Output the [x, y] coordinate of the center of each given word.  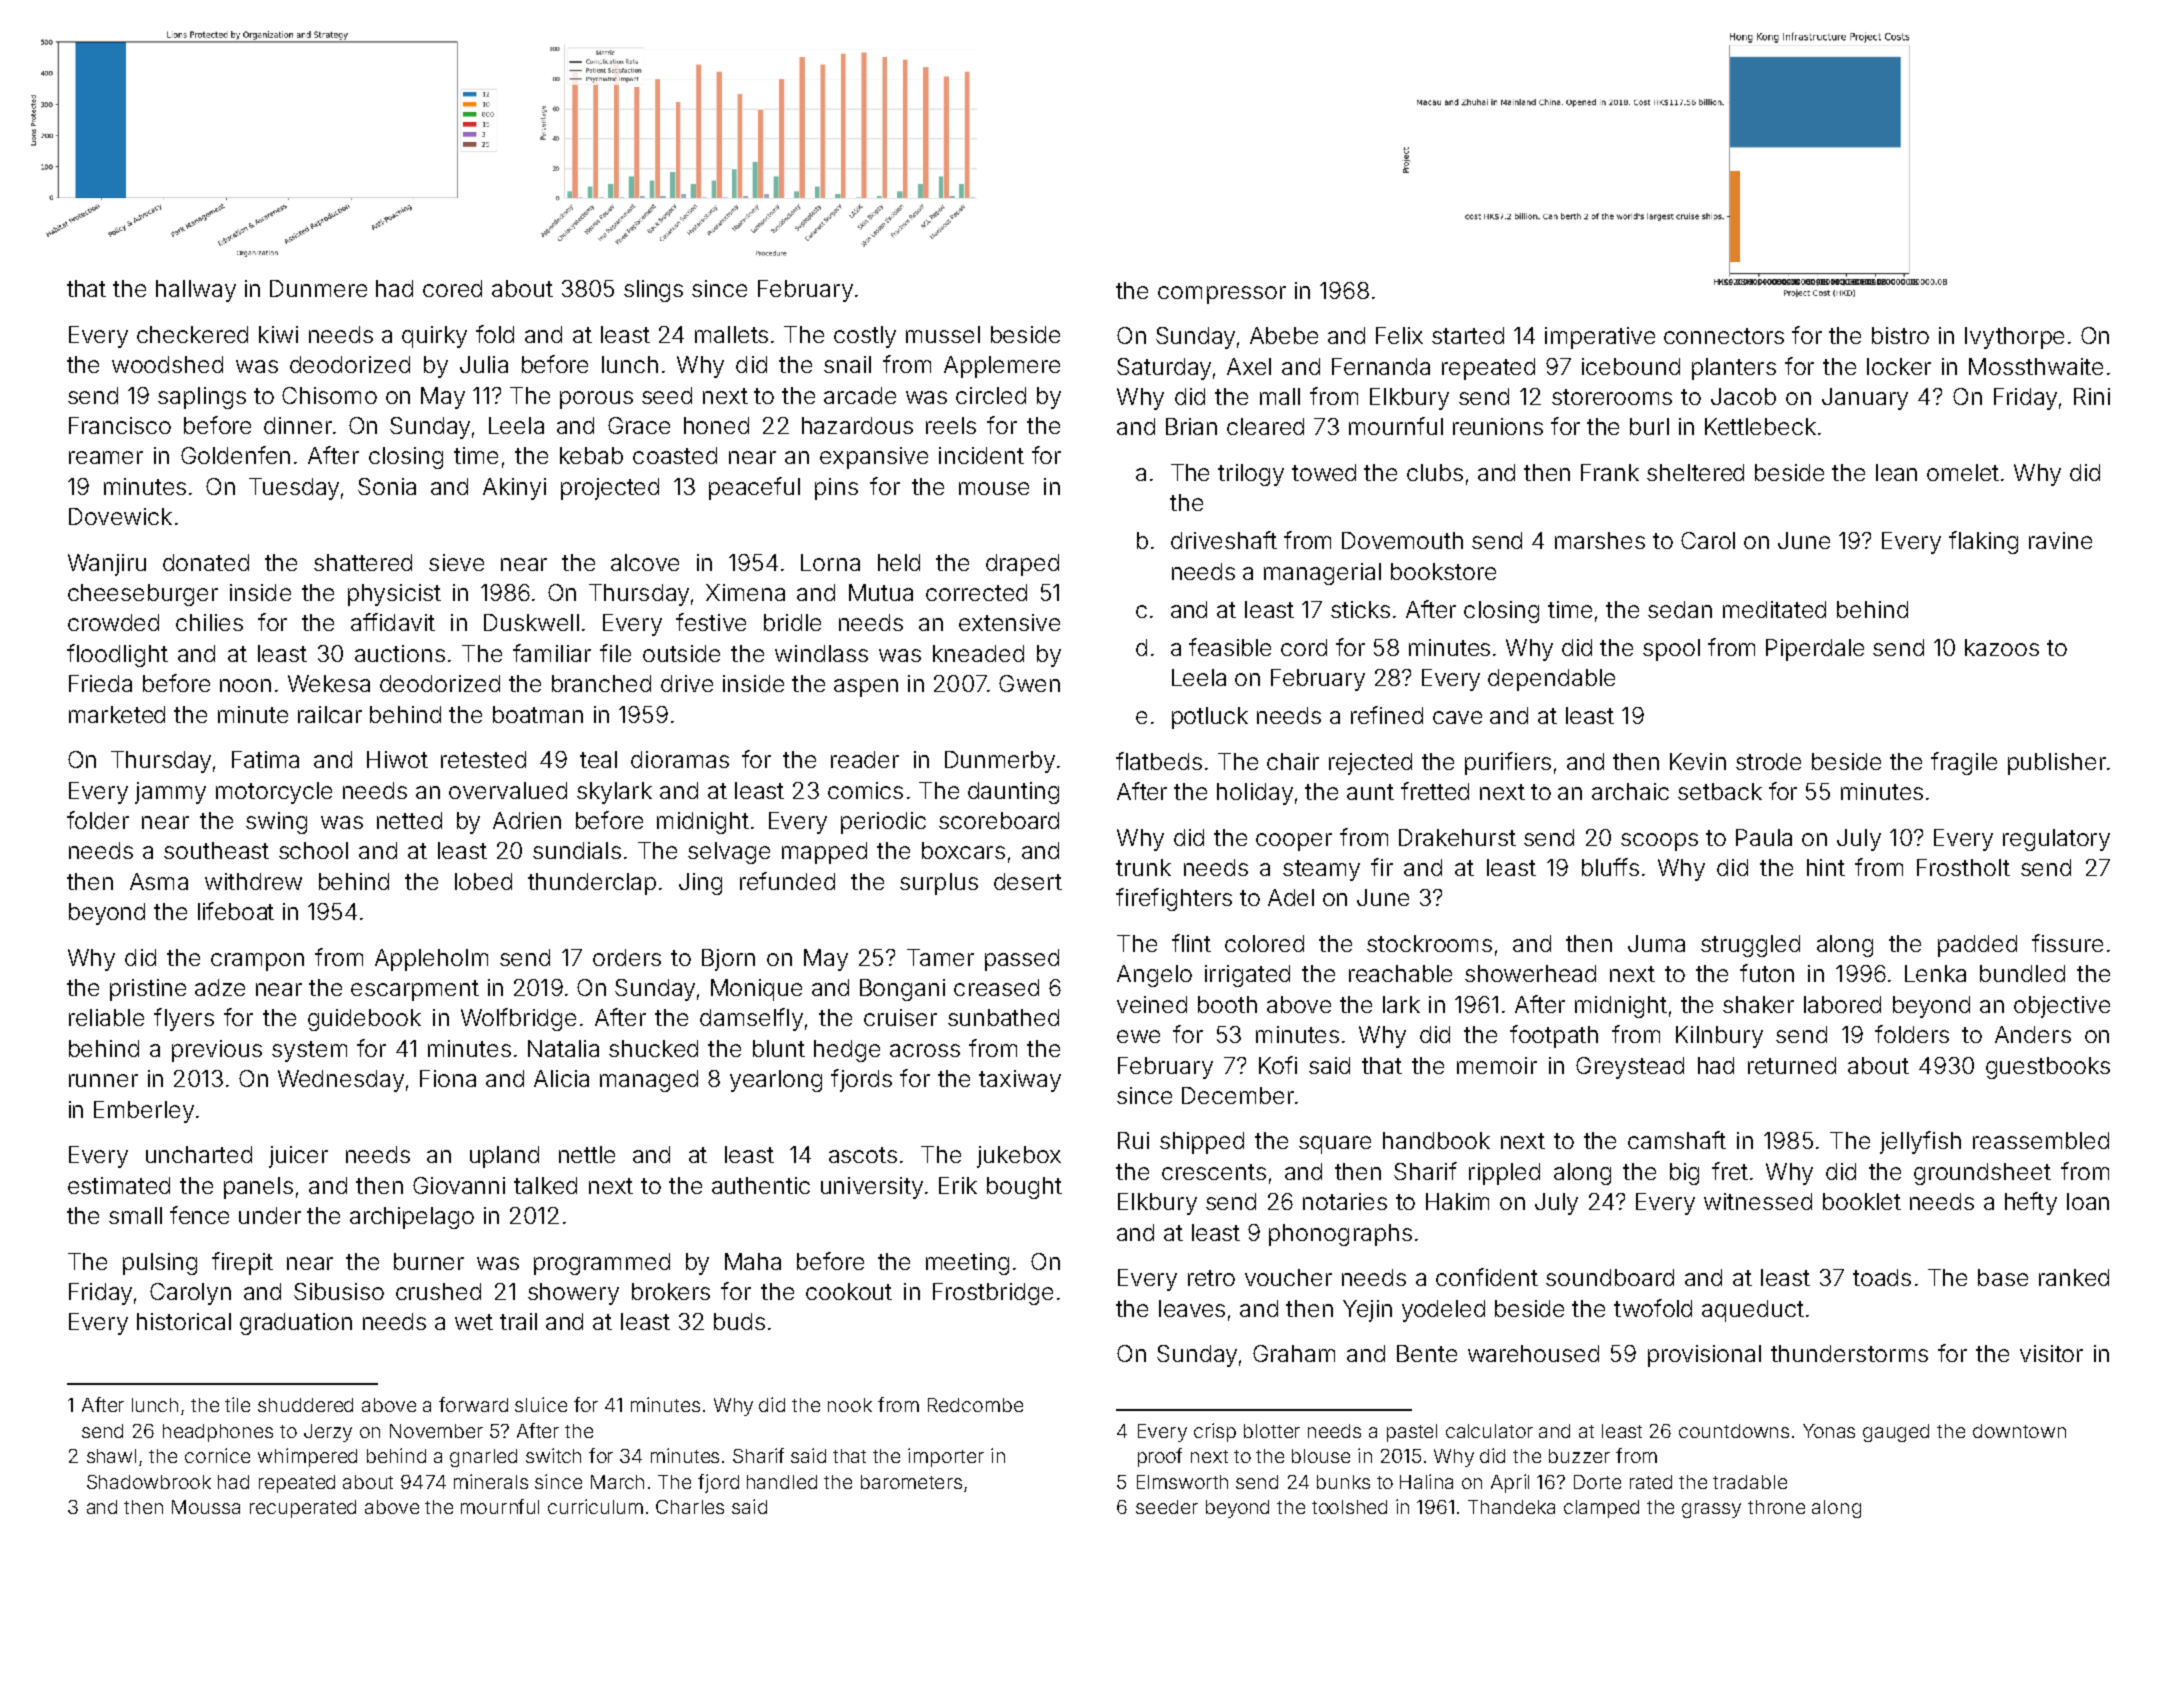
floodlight [117, 655]
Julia [484, 364]
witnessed [1758, 1201]
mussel [943, 334]
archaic [1630, 791]
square [1335, 1145]
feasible [1230, 647]
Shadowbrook [149, 1482]
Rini [2092, 396]
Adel [1291, 897]
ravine [2060, 540]
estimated [119, 1185]
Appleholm [431, 960]
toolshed [1349, 1507]
